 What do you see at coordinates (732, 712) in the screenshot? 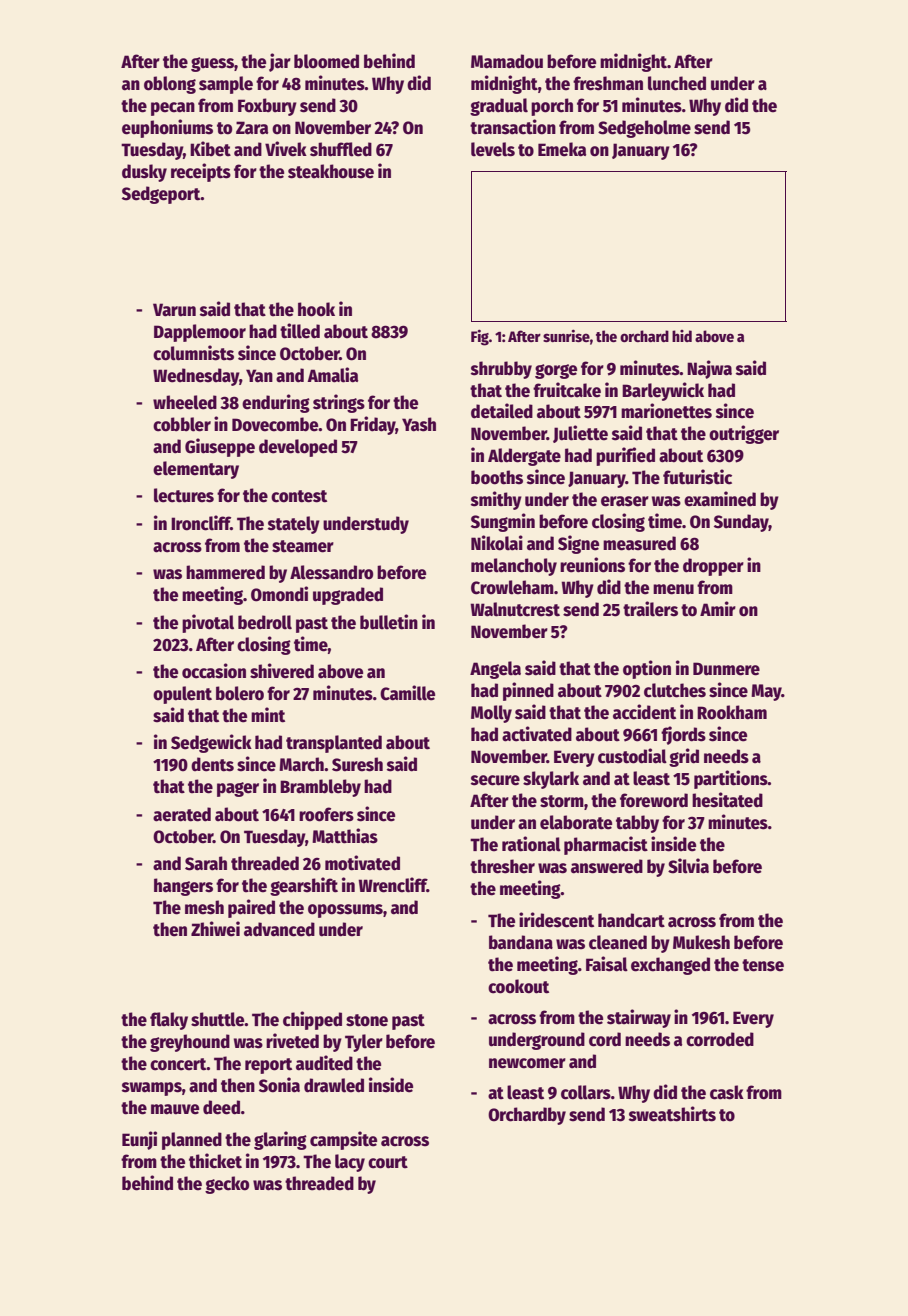
I see `Rookham` at bounding box center [732, 712].
